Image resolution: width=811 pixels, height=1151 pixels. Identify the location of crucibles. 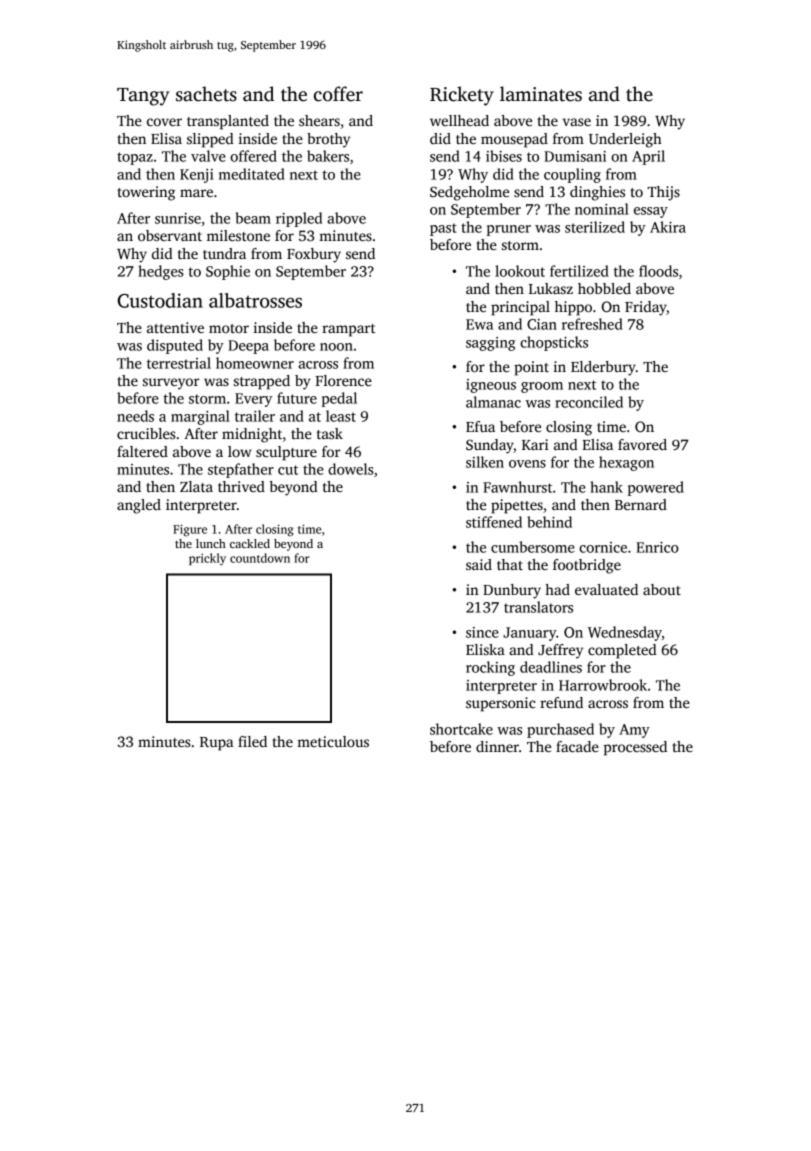
(146, 433).
